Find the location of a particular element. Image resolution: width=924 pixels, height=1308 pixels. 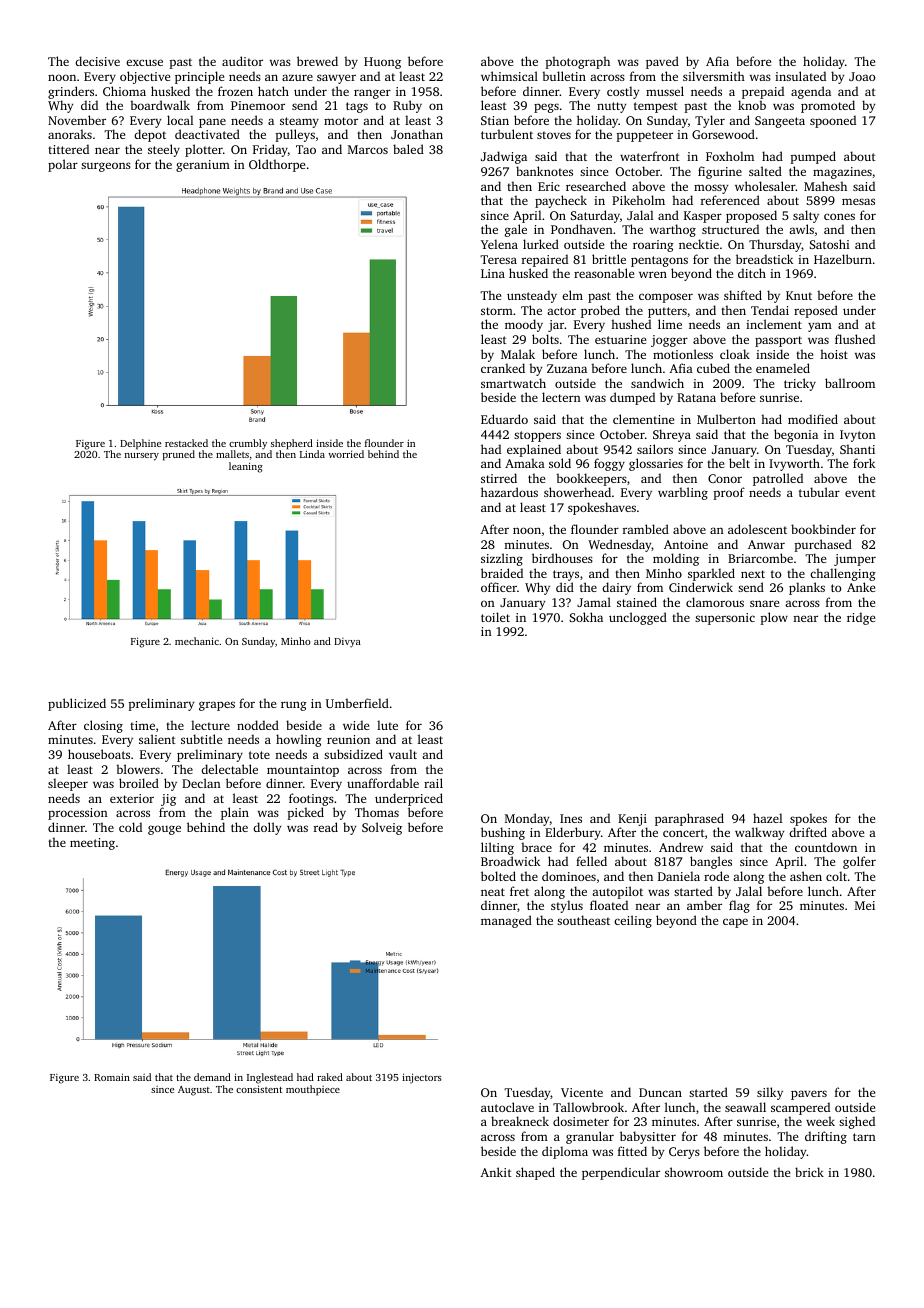

pumped is located at coordinates (813, 157).
